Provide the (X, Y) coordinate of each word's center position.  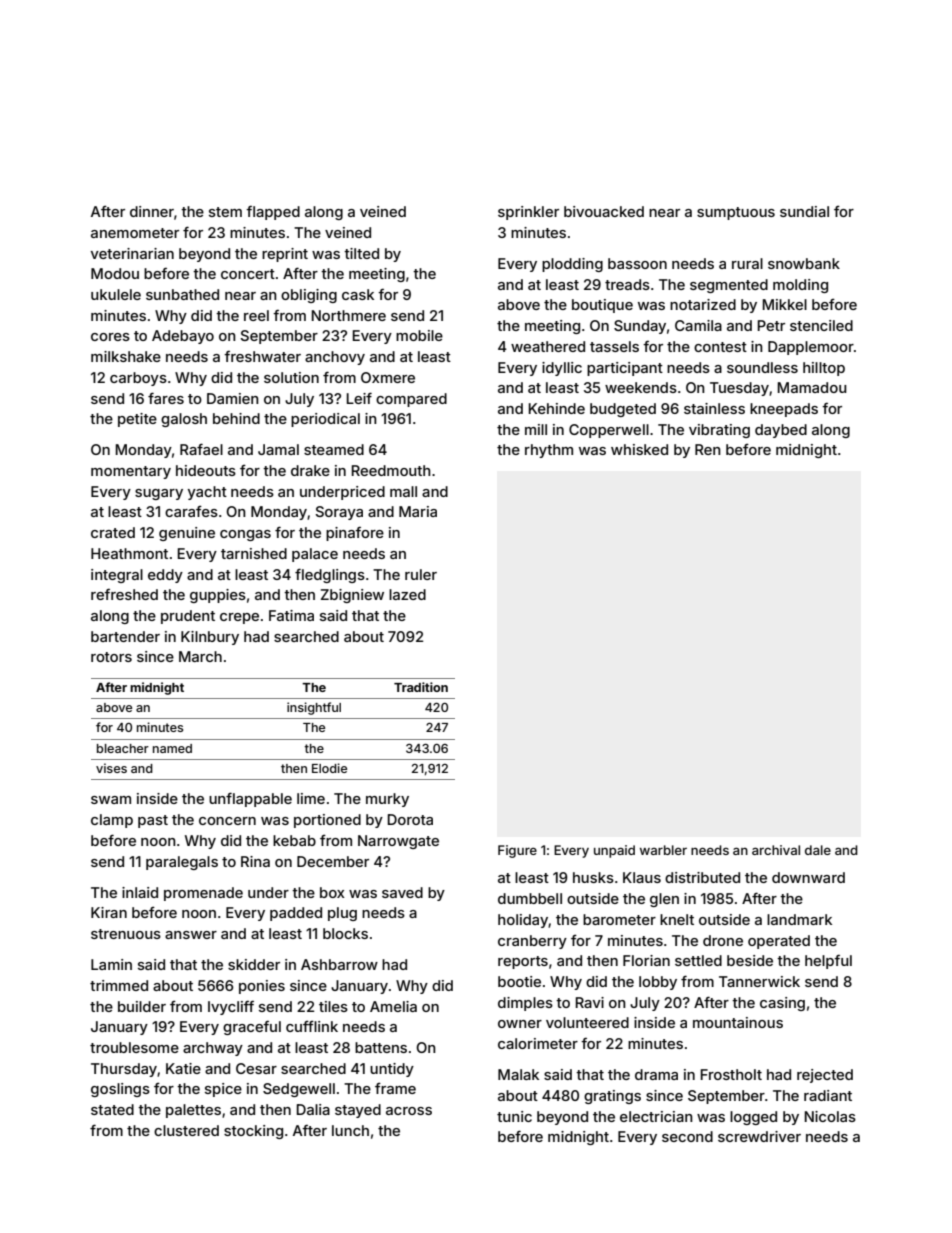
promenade (203, 894)
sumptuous (736, 213)
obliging (309, 296)
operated (779, 942)
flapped (273, 213)
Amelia (393, 1006)
